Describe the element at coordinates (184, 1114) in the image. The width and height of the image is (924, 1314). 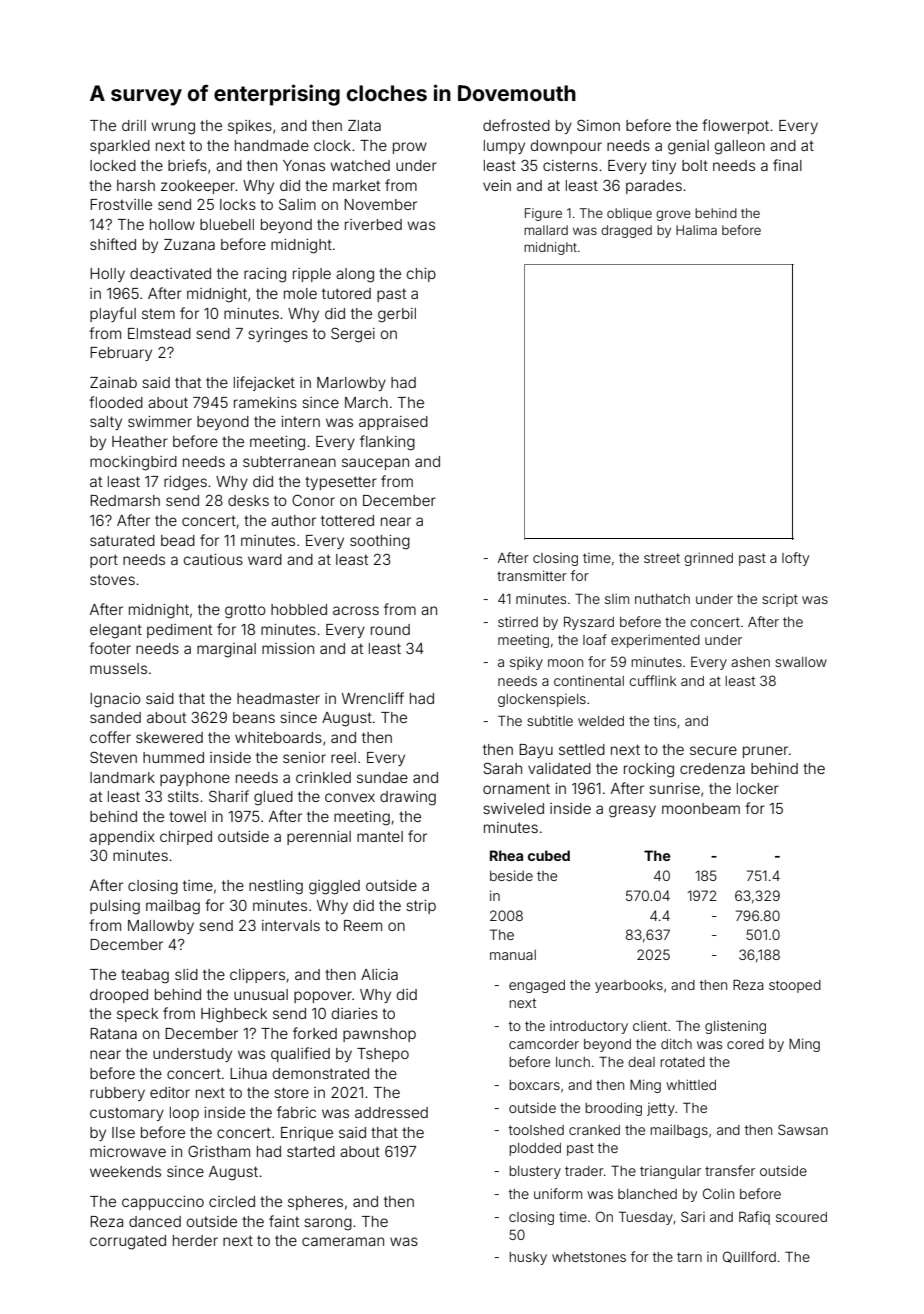
I see `loop` at that location.
